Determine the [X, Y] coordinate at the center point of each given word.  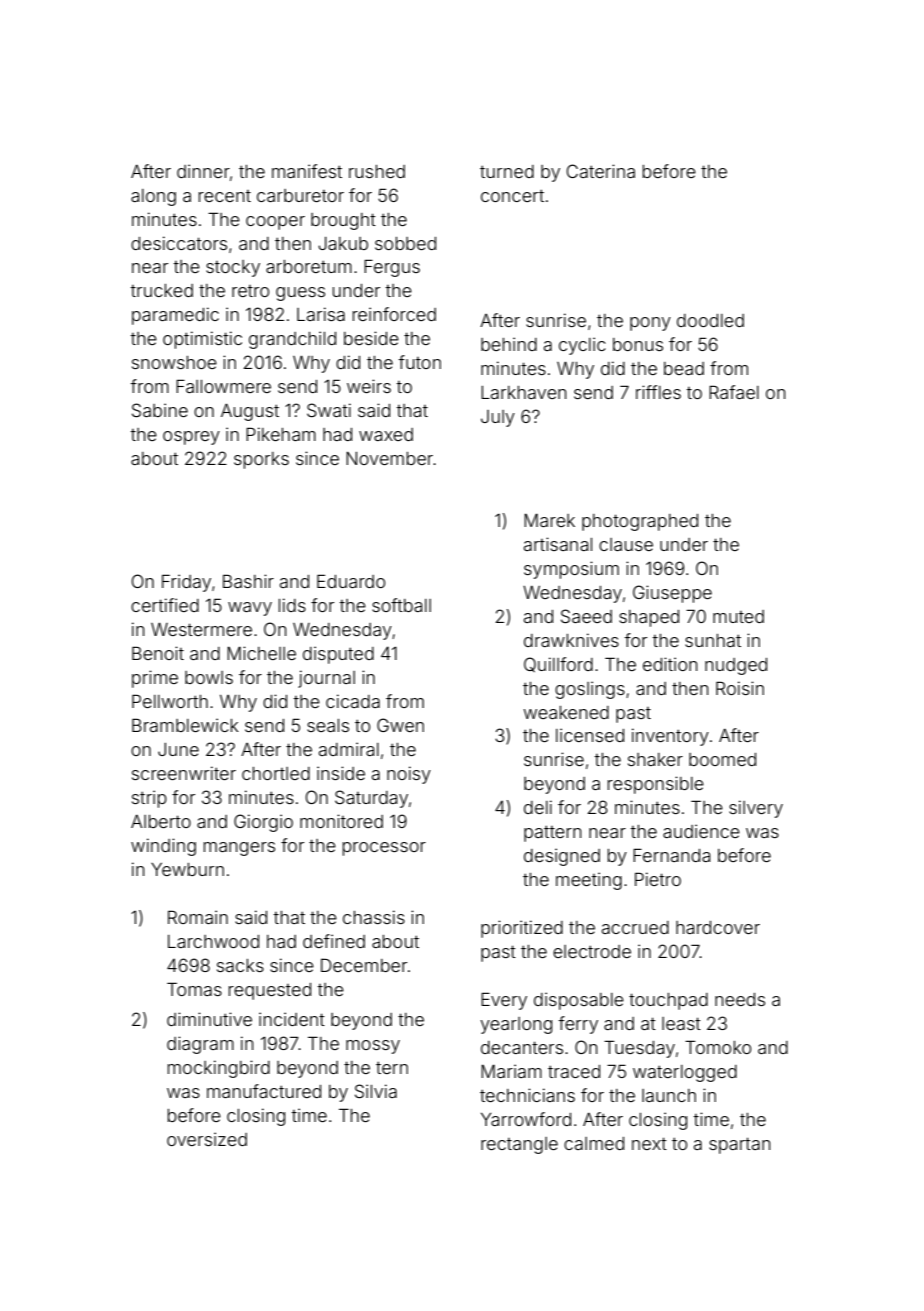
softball [401, 605]
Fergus [392, 268]
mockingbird [219, 1069]
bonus [638, 344]
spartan [740, 1145]
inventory [670, 737]
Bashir [248, 581]
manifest [307, 171]
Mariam [511, 1071]
